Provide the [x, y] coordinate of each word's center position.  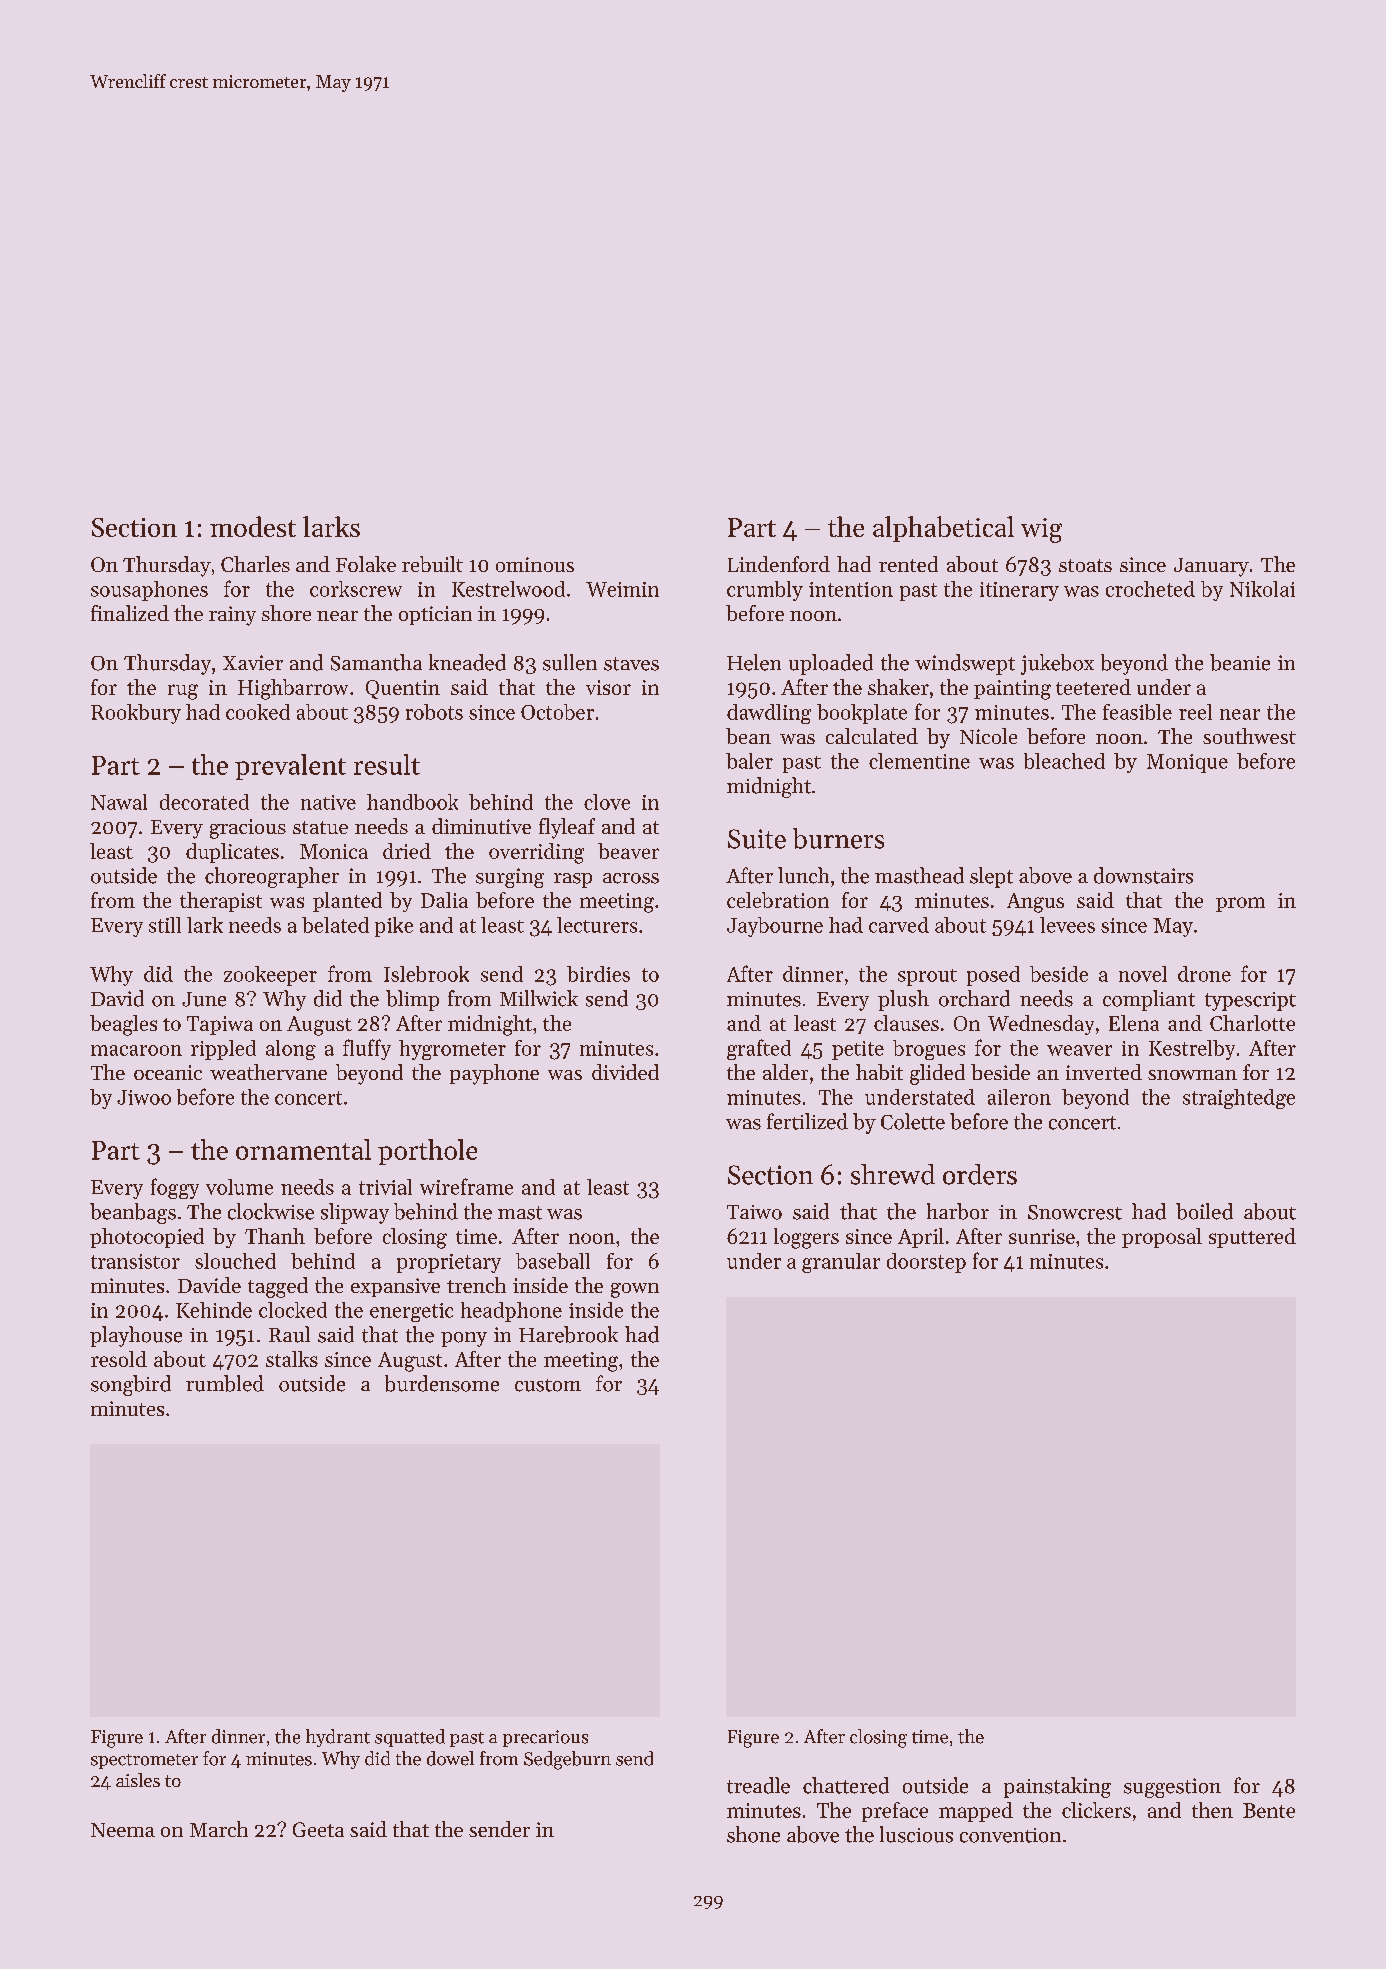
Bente [1269, 1810]
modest [253, 526]
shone [753, 1834]
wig [1041, 530]
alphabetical [943, 529]
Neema [123, 1830]
